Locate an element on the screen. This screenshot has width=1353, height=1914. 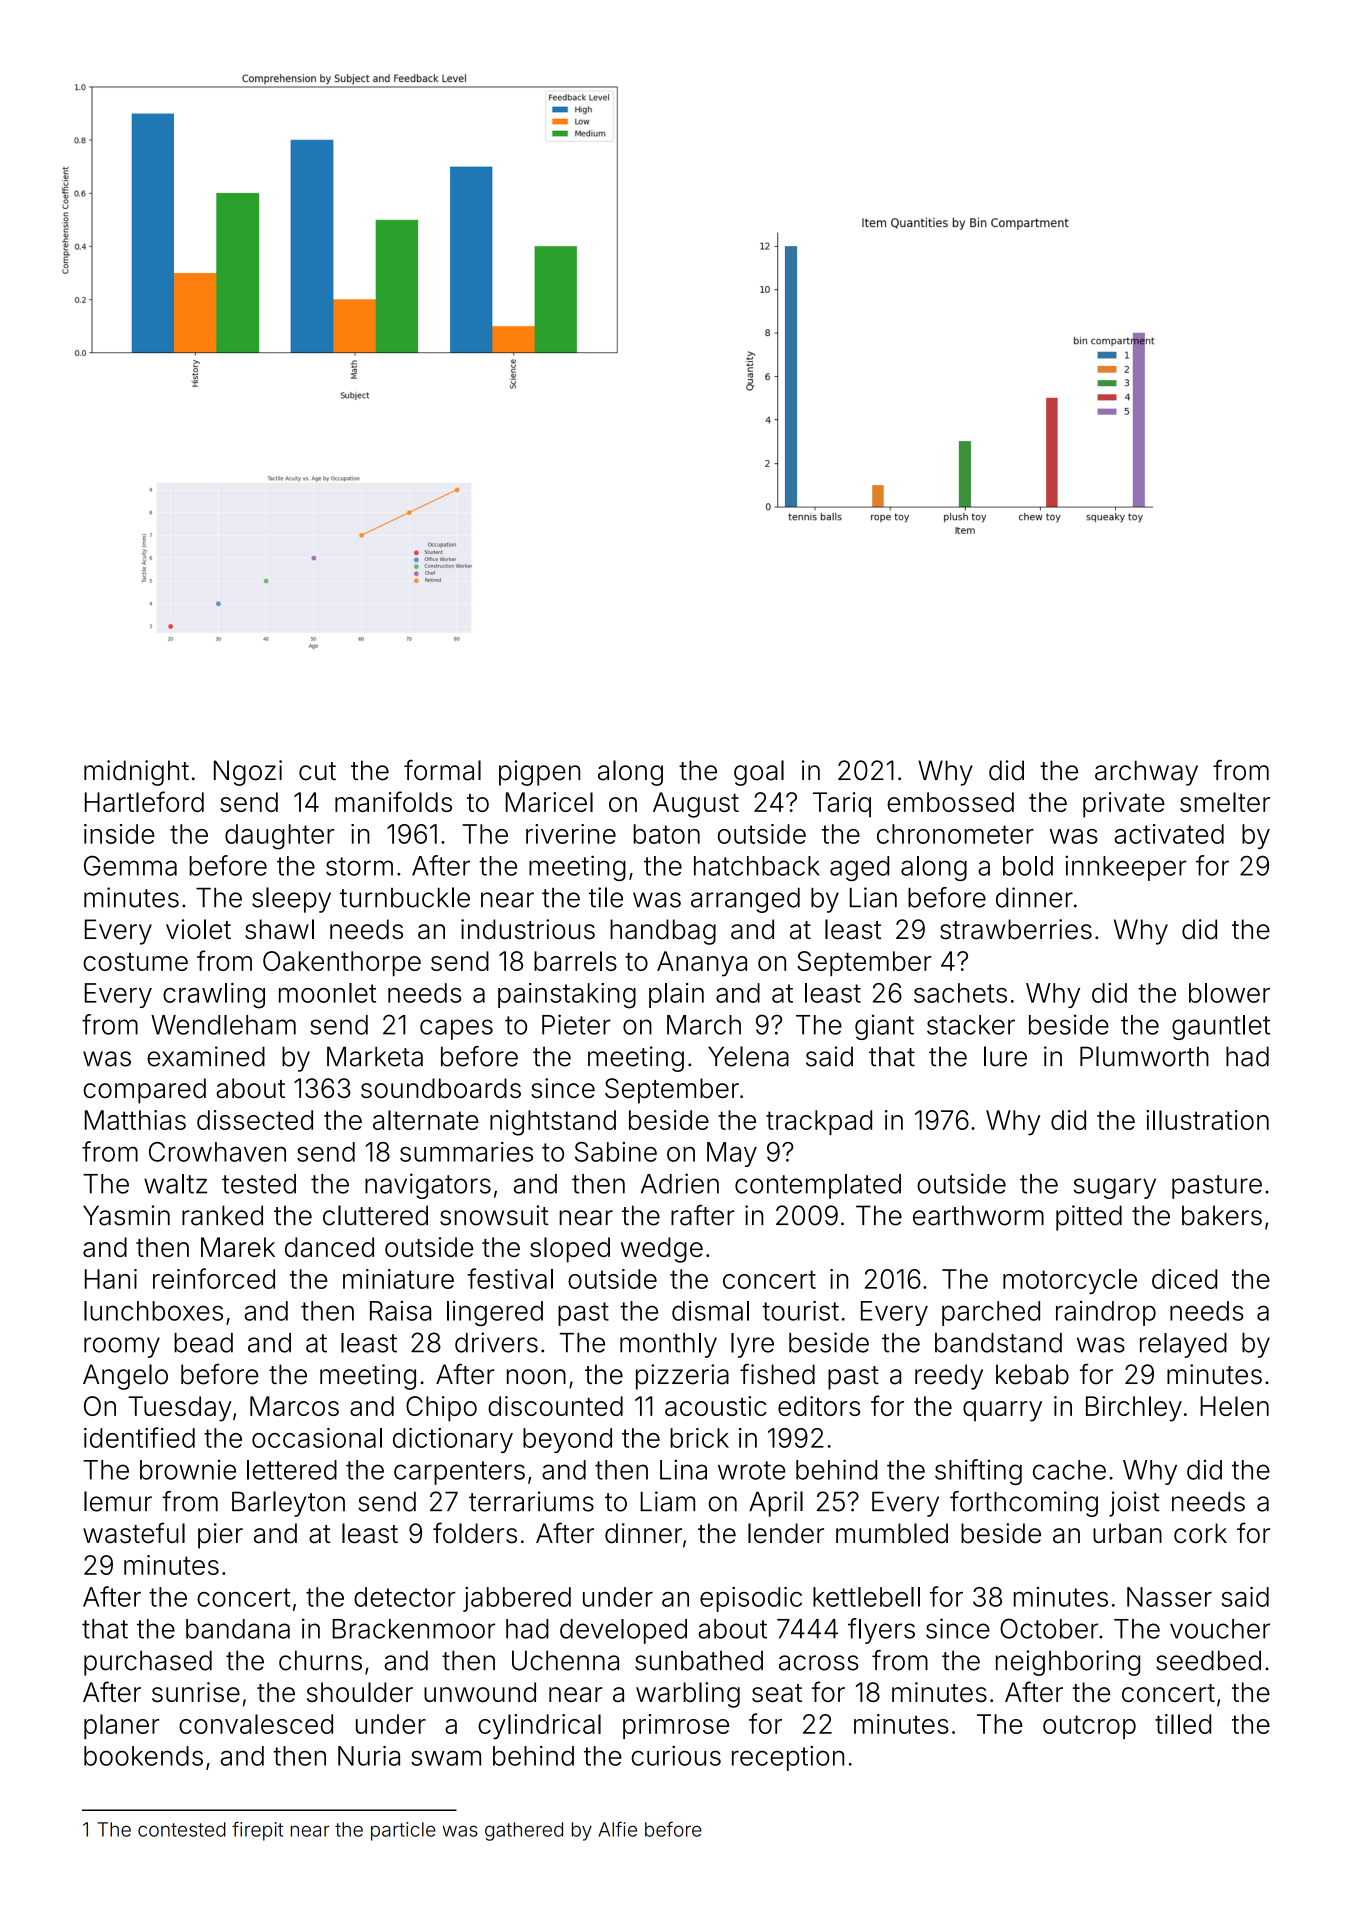
neighboring is located at coordinates (1068, 1663).
